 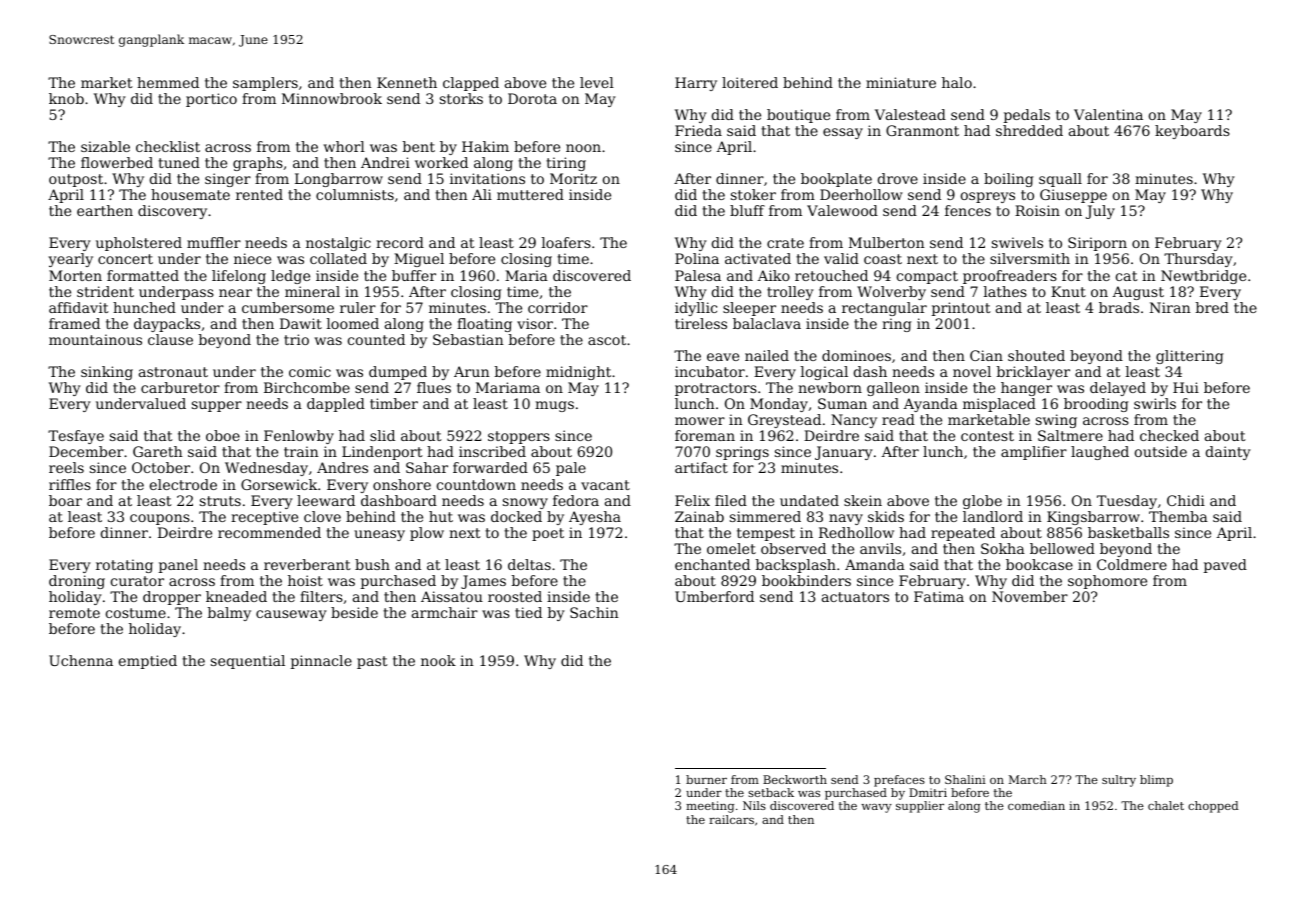 What do you see at coordinates (696, 84) in the screenshot?
I see `Harry` at bounding box center [696, 84].
